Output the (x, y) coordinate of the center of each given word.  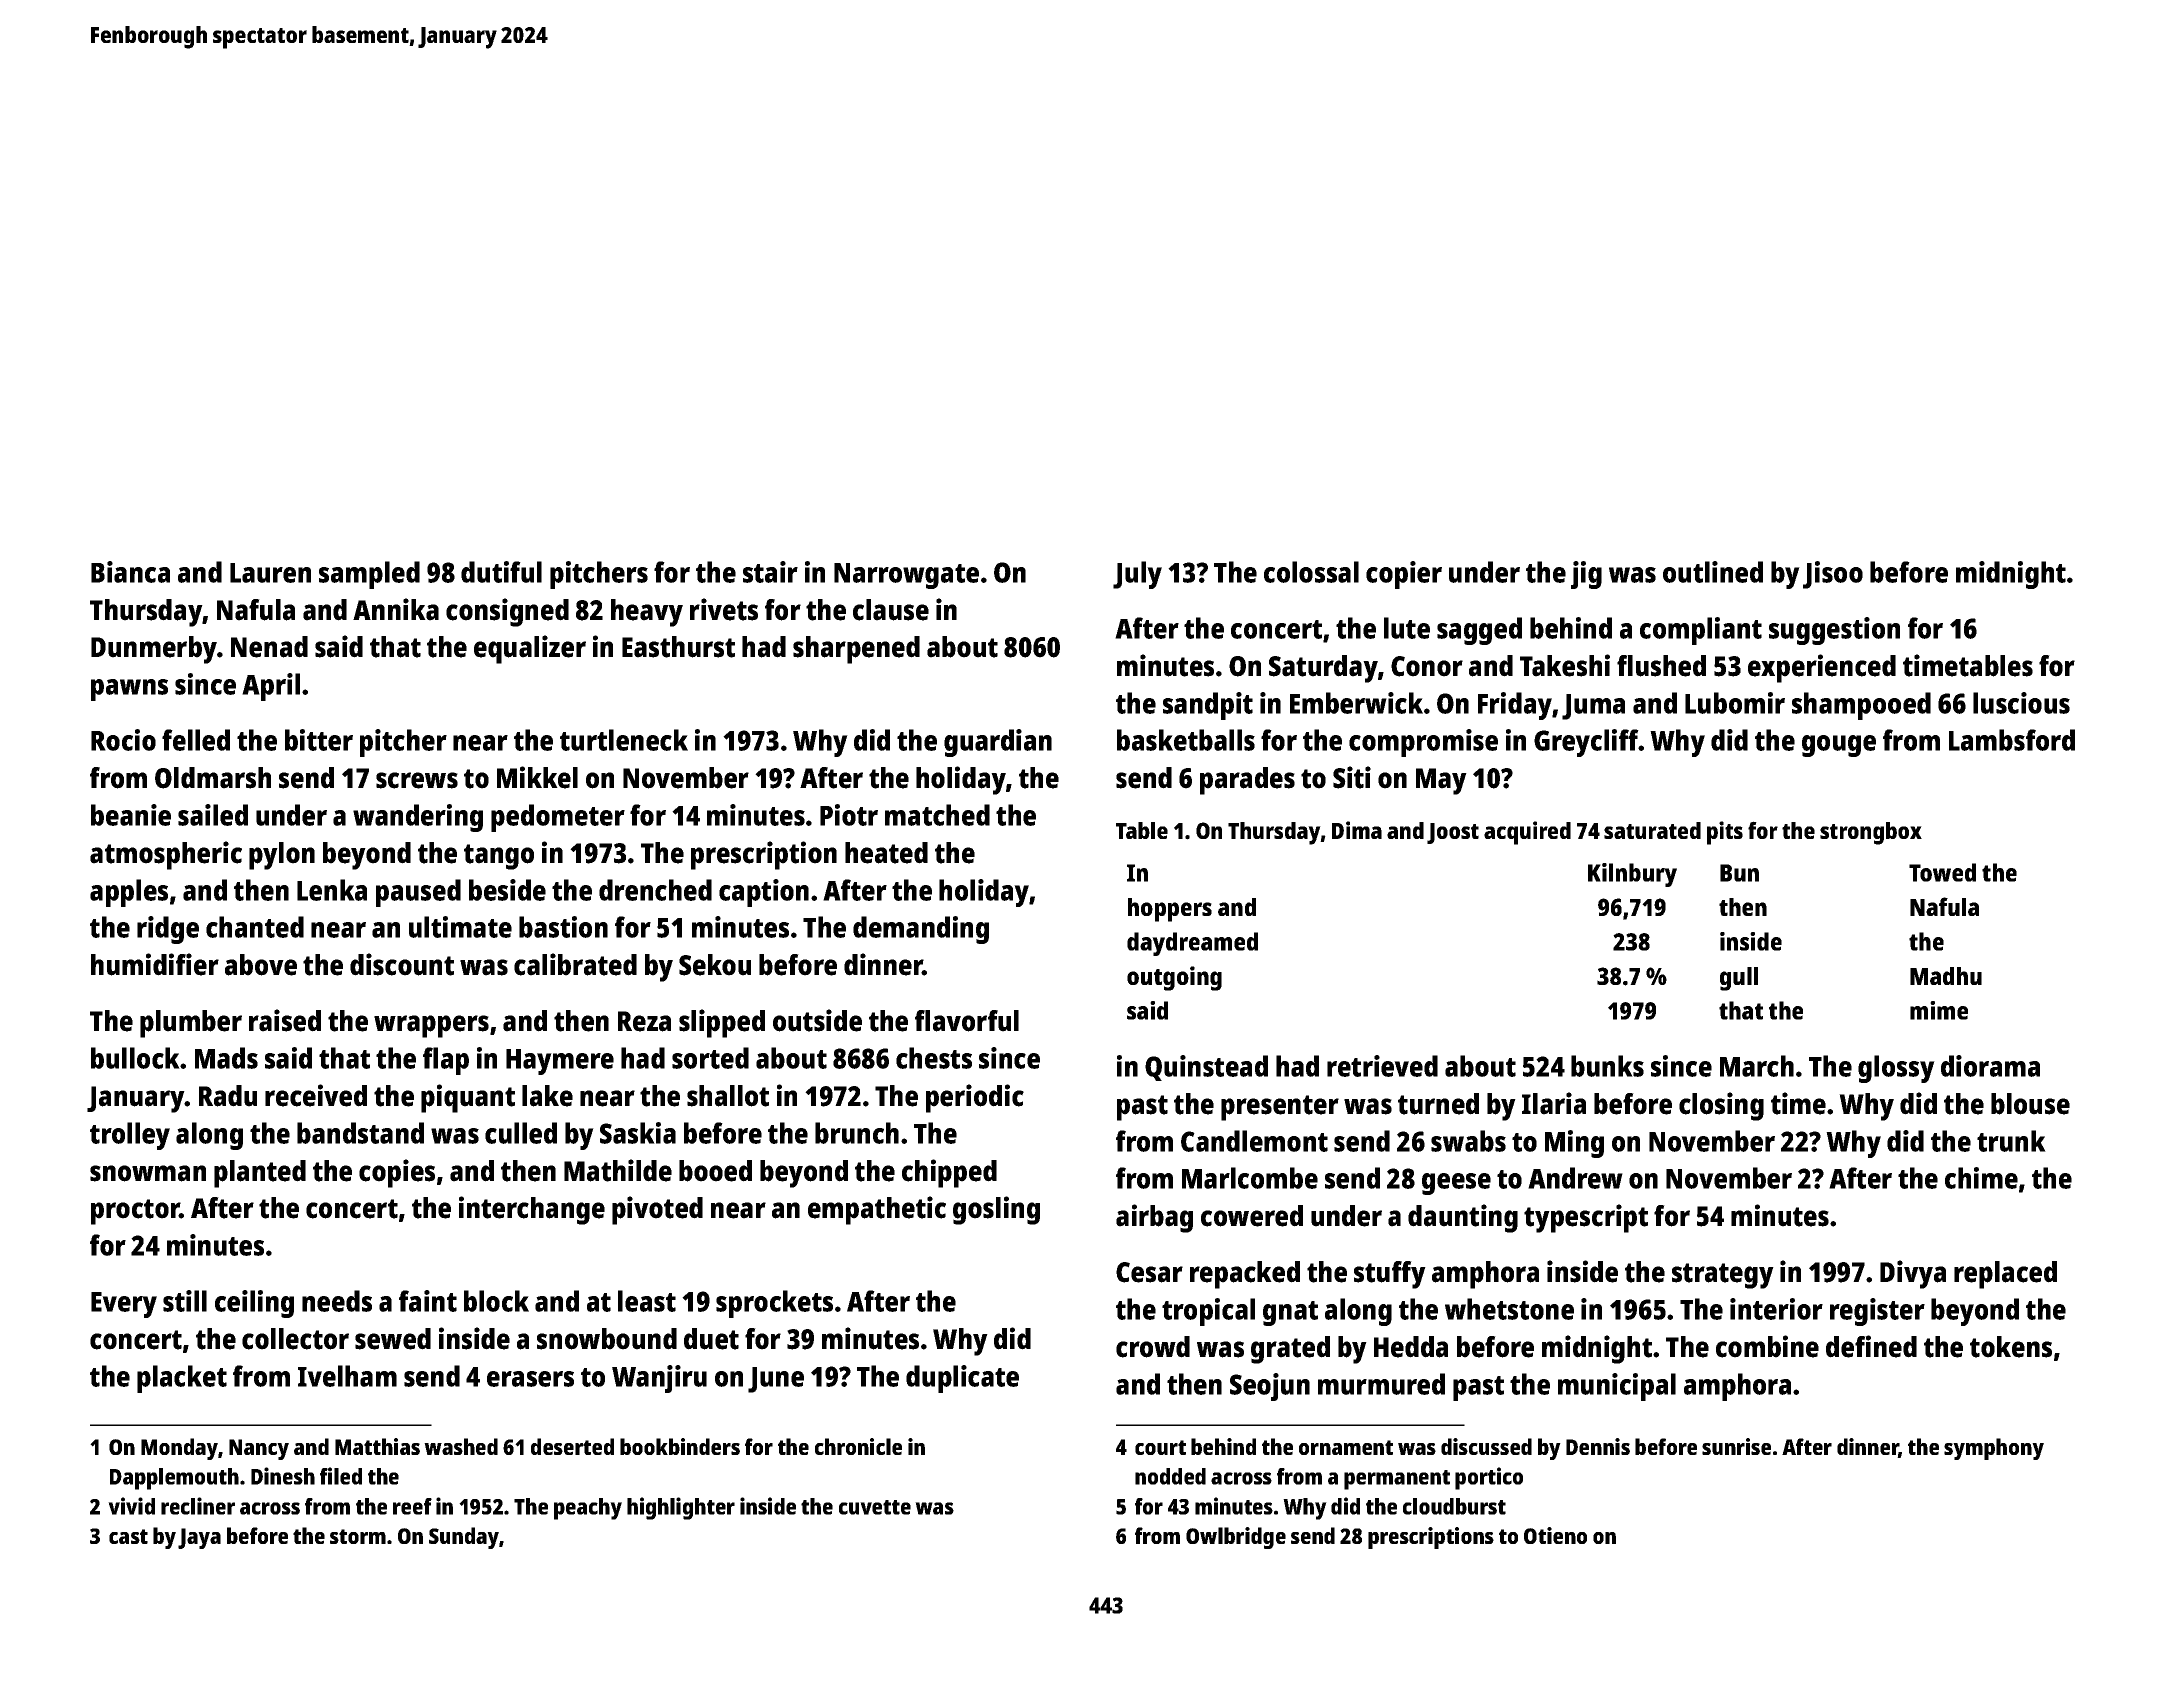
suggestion (1834, 631)
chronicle (858, 1446)
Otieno (1555, 1535)
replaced (2005, 1275)
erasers (530, 1379)
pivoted (657, 1210)
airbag (1154, 1218)
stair (770, 572)
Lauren (270, 573)
